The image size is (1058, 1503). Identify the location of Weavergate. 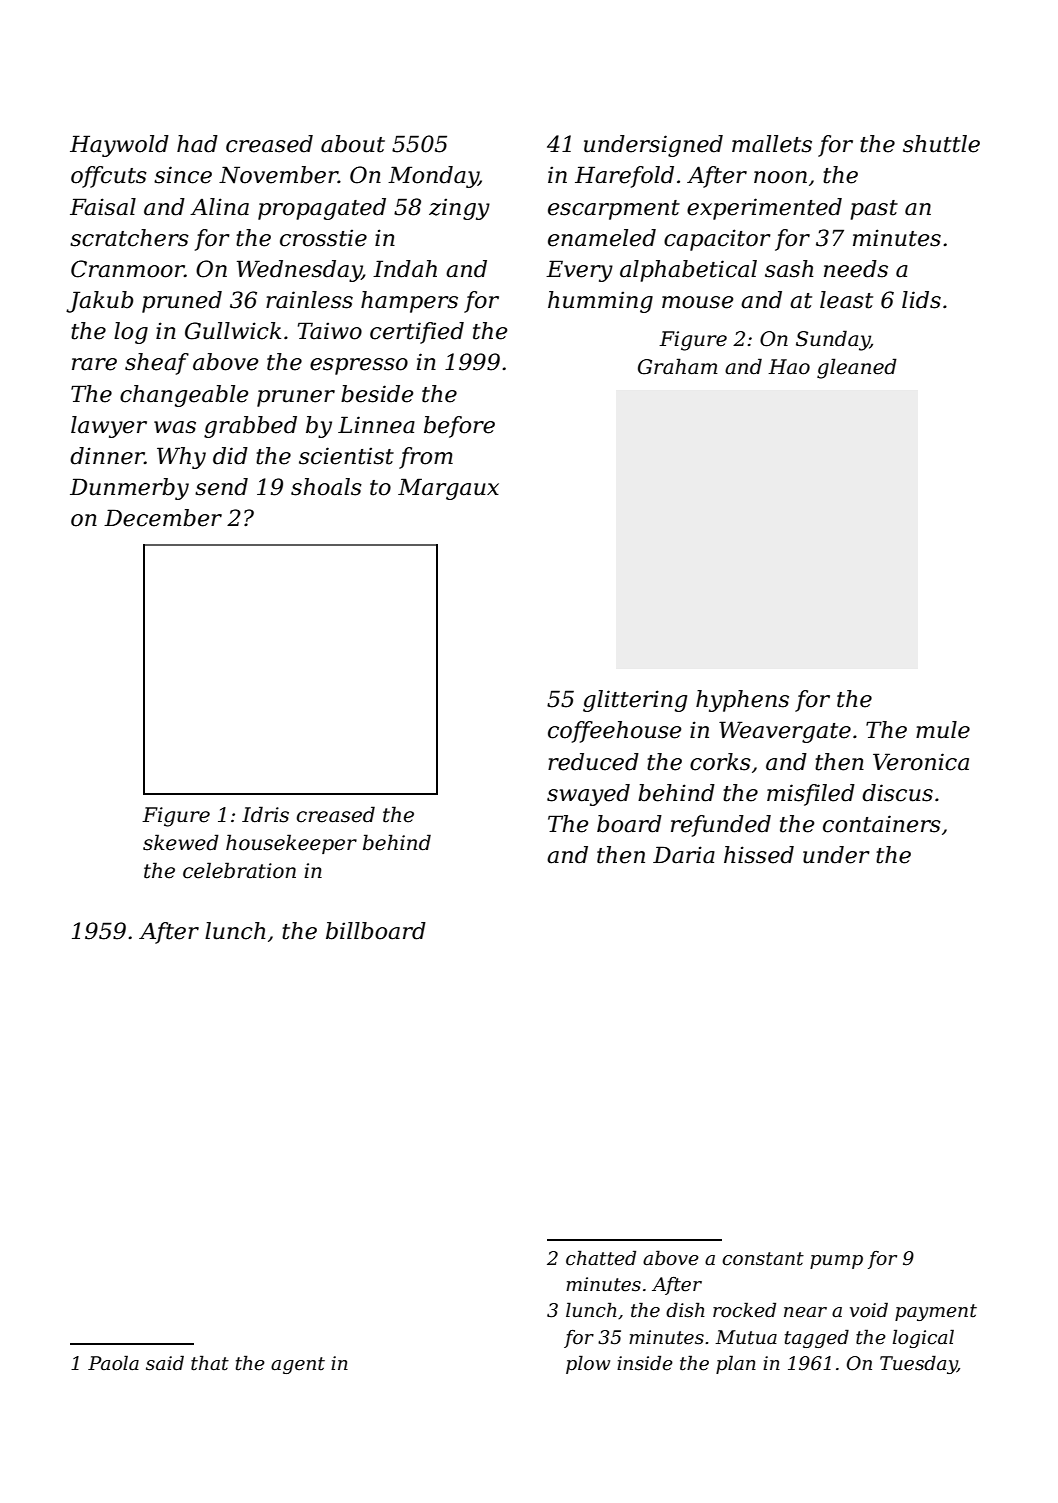
(785, 732).
